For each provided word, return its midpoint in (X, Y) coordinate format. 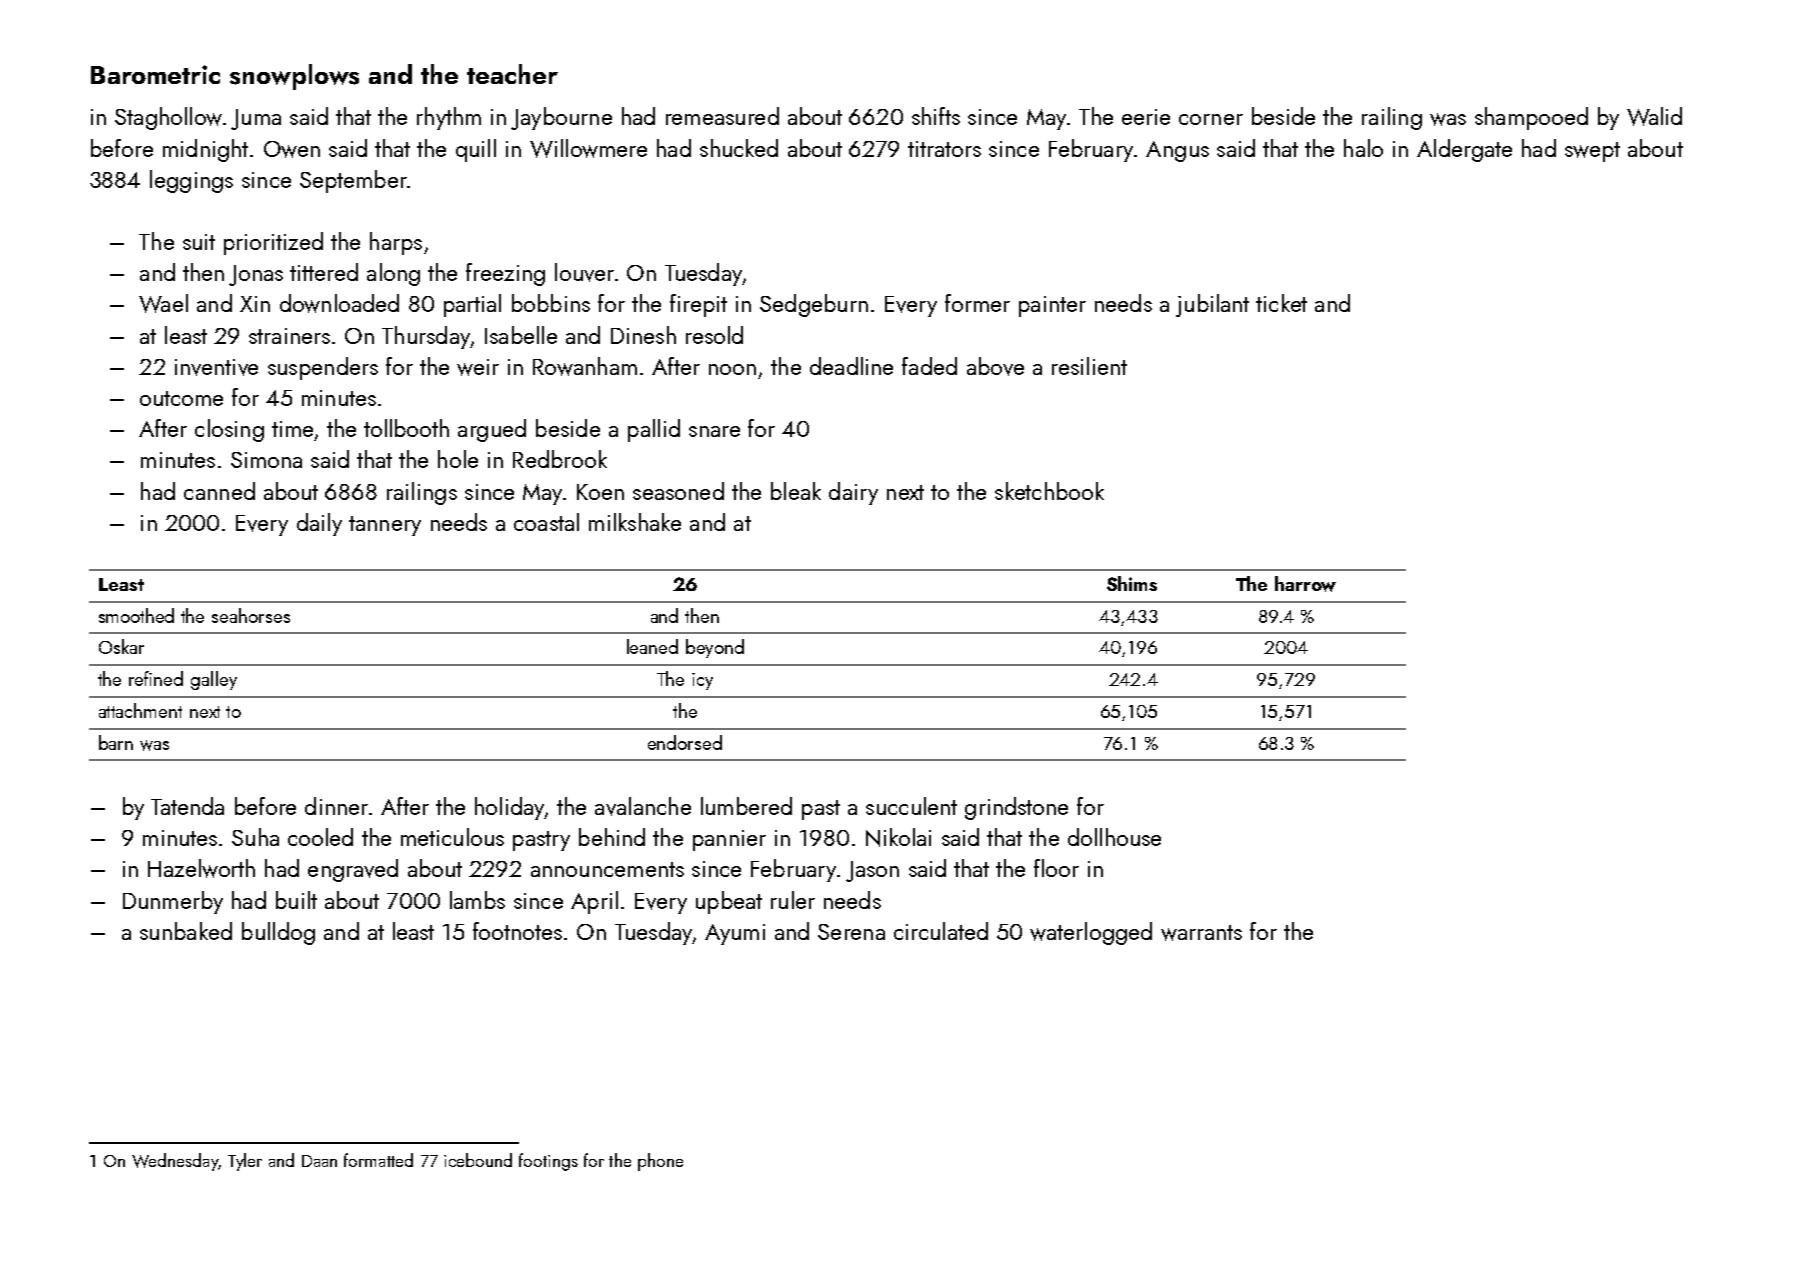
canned (219, 491)
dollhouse (1114, 837)
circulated (941, 931)
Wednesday (175, 1162)
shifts (936, 116)
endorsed (685, 742)
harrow (1305, 584)
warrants (1201, 933)
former (977, 303)
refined (156, 678)
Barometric (155, 74)
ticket (1281, 303)
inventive (216, 367)
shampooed (1531, 118)
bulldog (278, 933)
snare (714, 431)
